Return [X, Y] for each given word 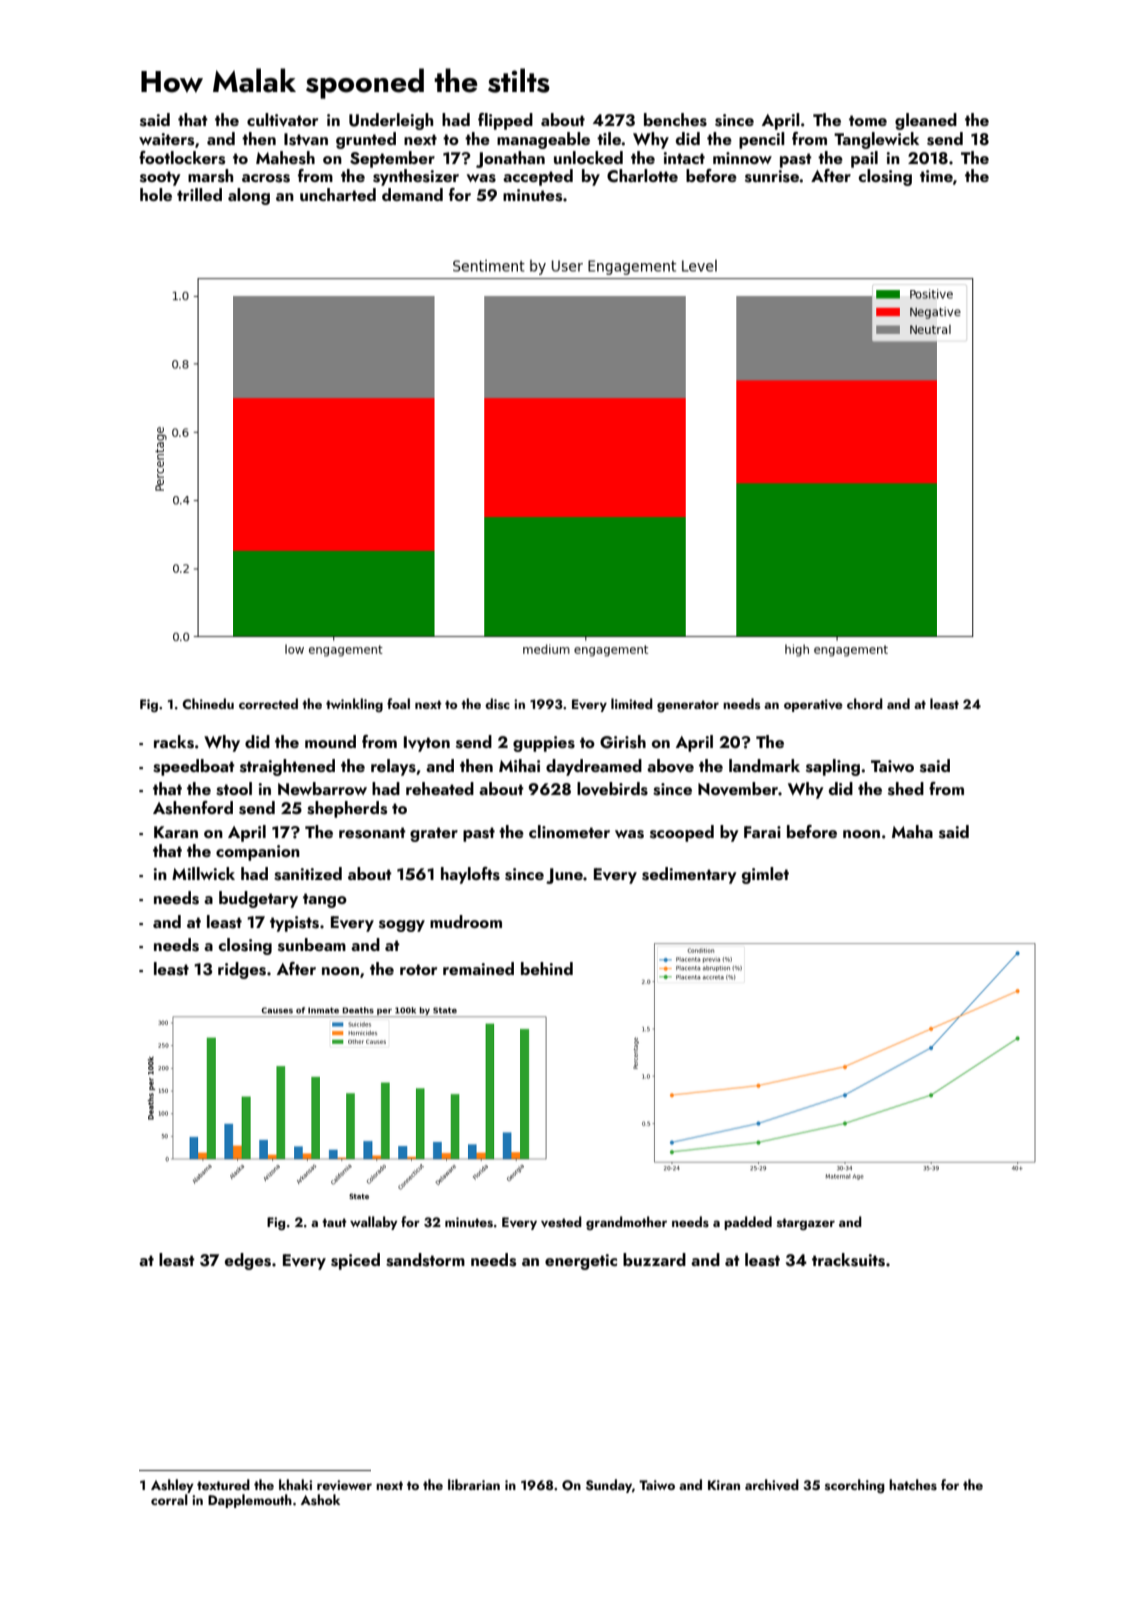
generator [688, 706]
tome [868, 120]
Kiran [724, 1485]
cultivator [282, 120]
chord [865, 703]
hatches [913, 1485]
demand [412, 194]
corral [169, 1499]
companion [258, 853]
